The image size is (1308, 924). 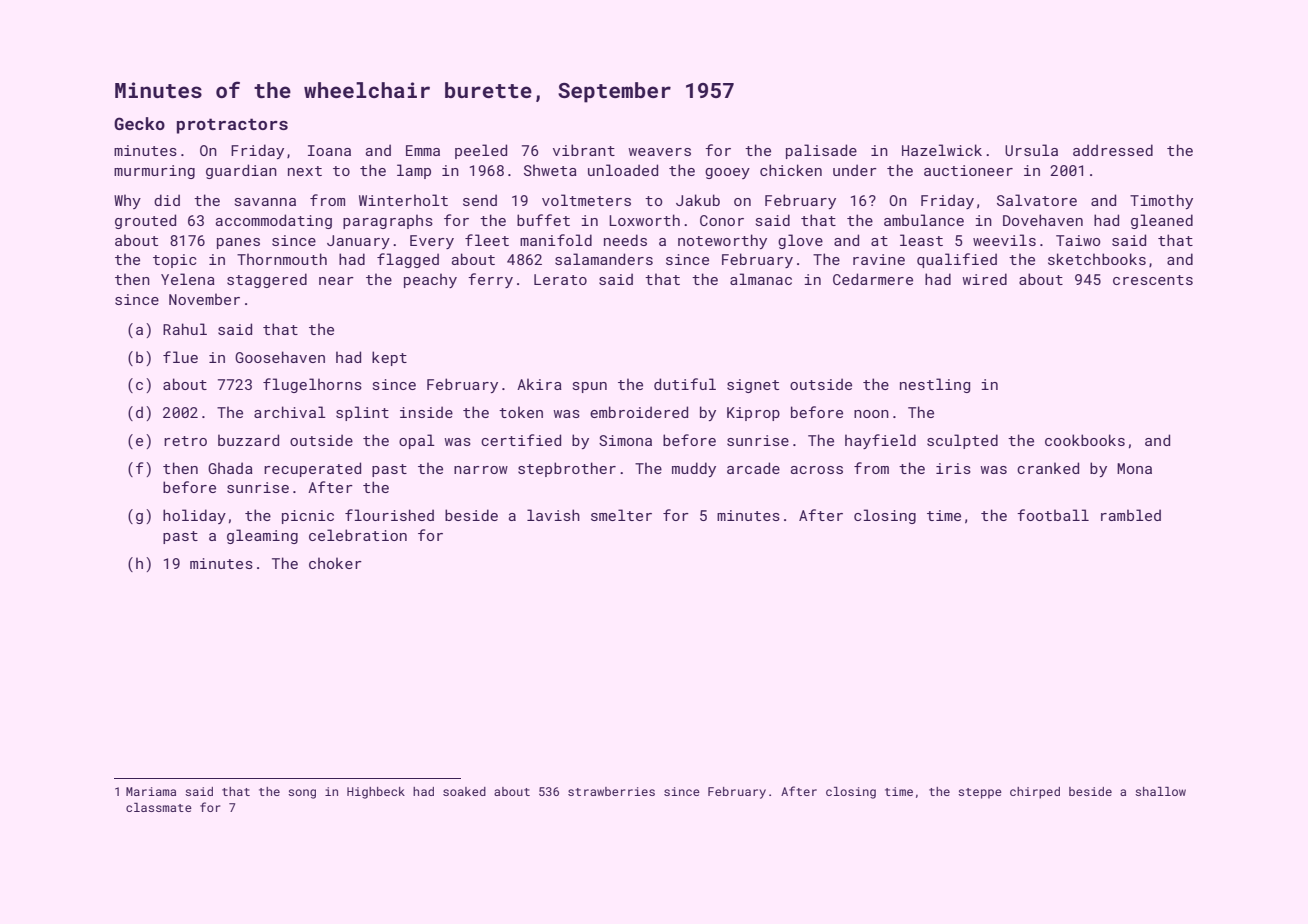 What do you see at coordinates (659, 152) in the page?
I see `weavers` at bounding box center [659, 152].
